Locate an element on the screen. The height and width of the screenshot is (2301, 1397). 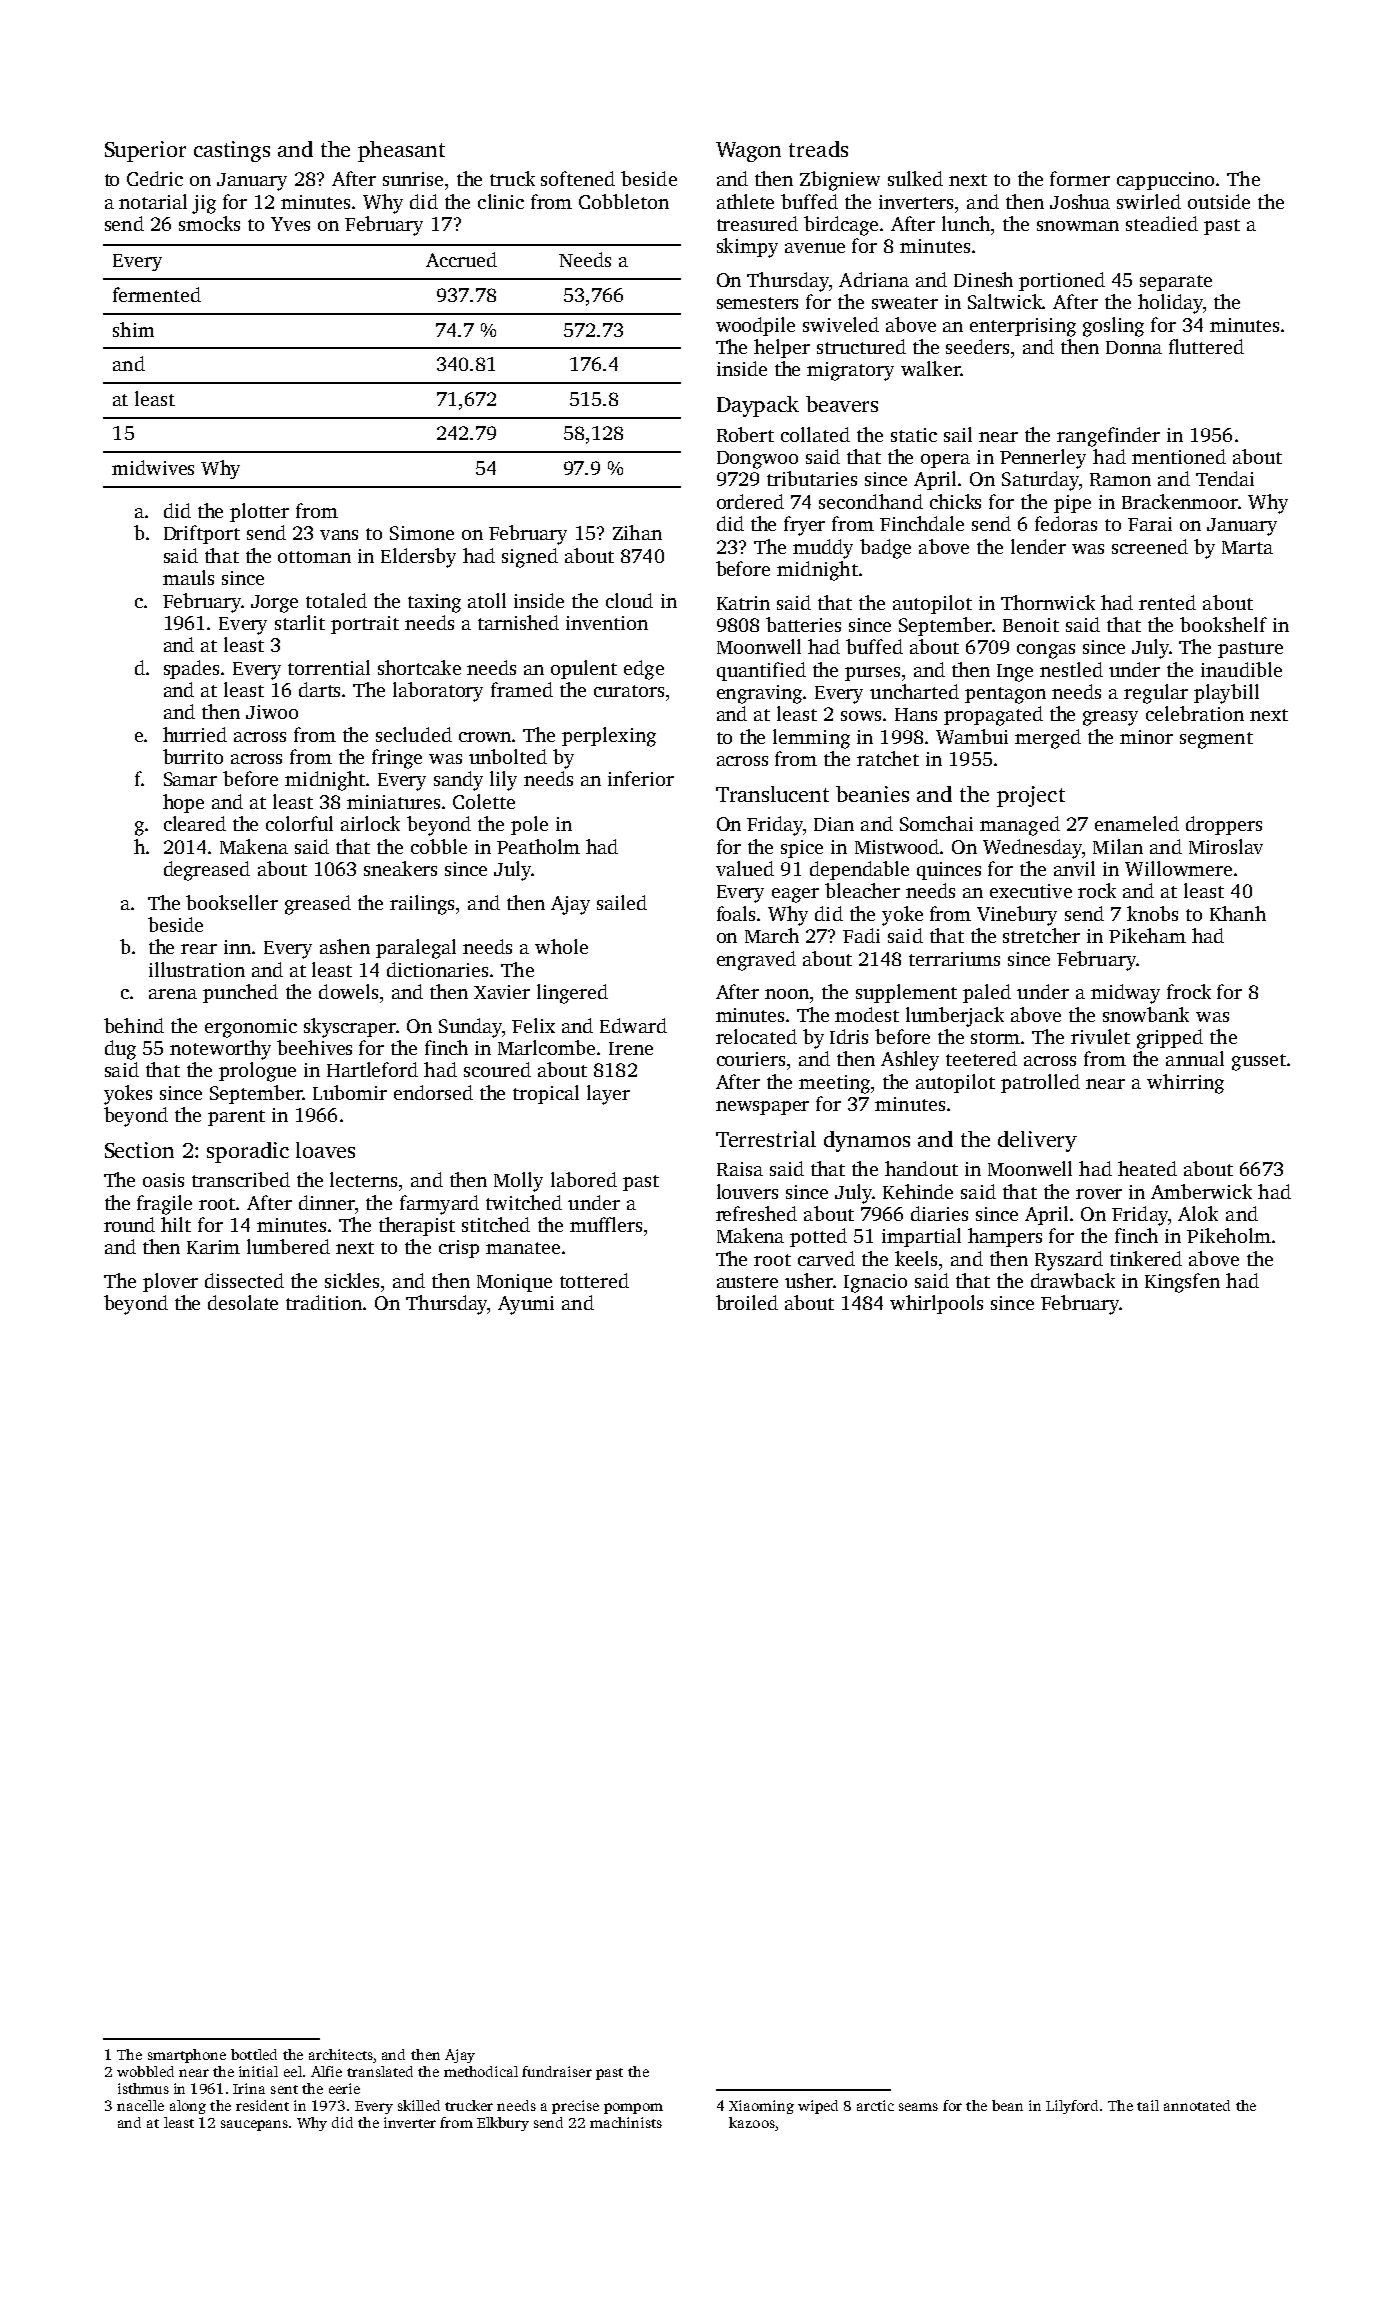
bookshelf is located at coordinates (1223, 624).
